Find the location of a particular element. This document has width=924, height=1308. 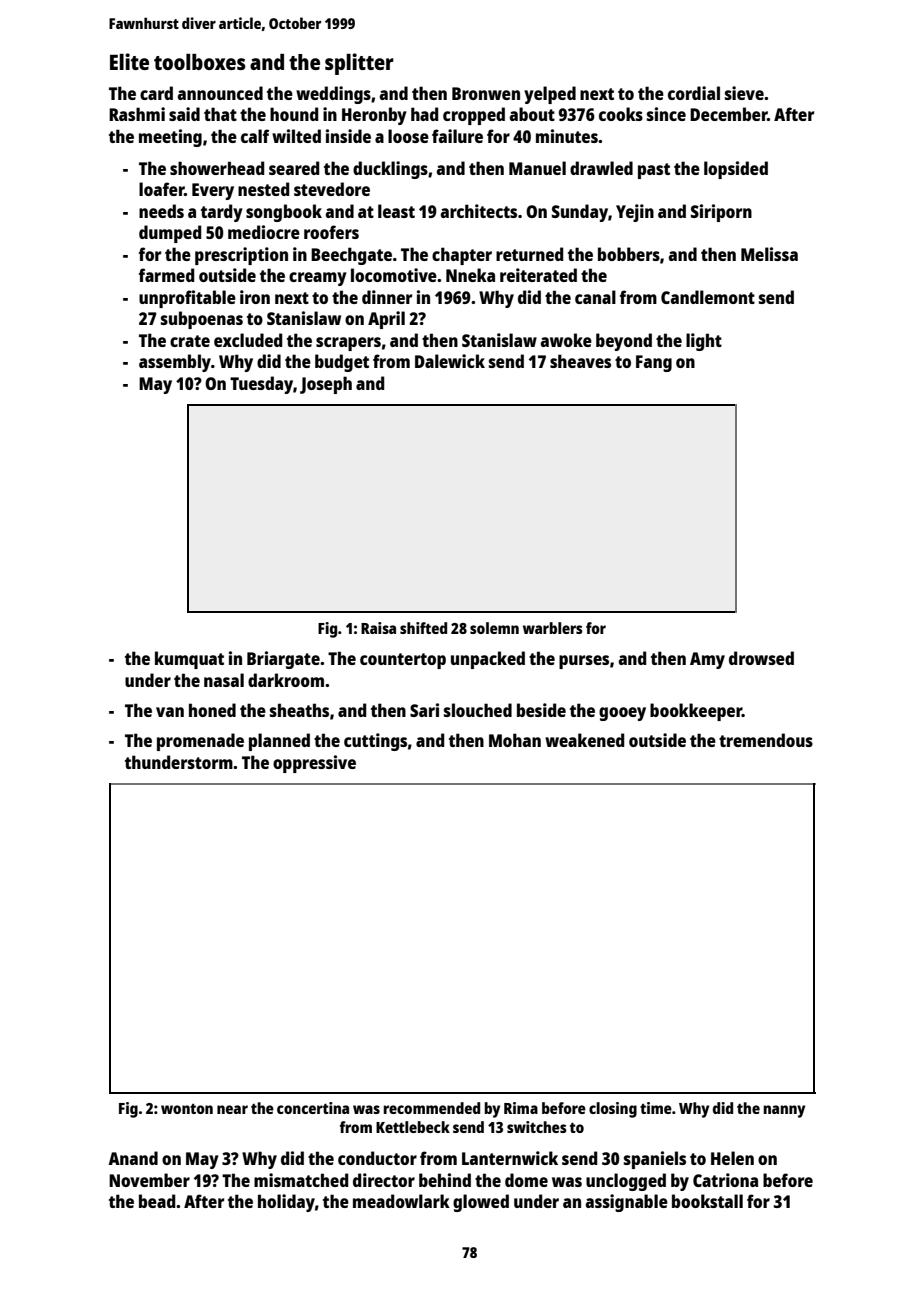

bookkeeper is located at coordinates (696, 712).
